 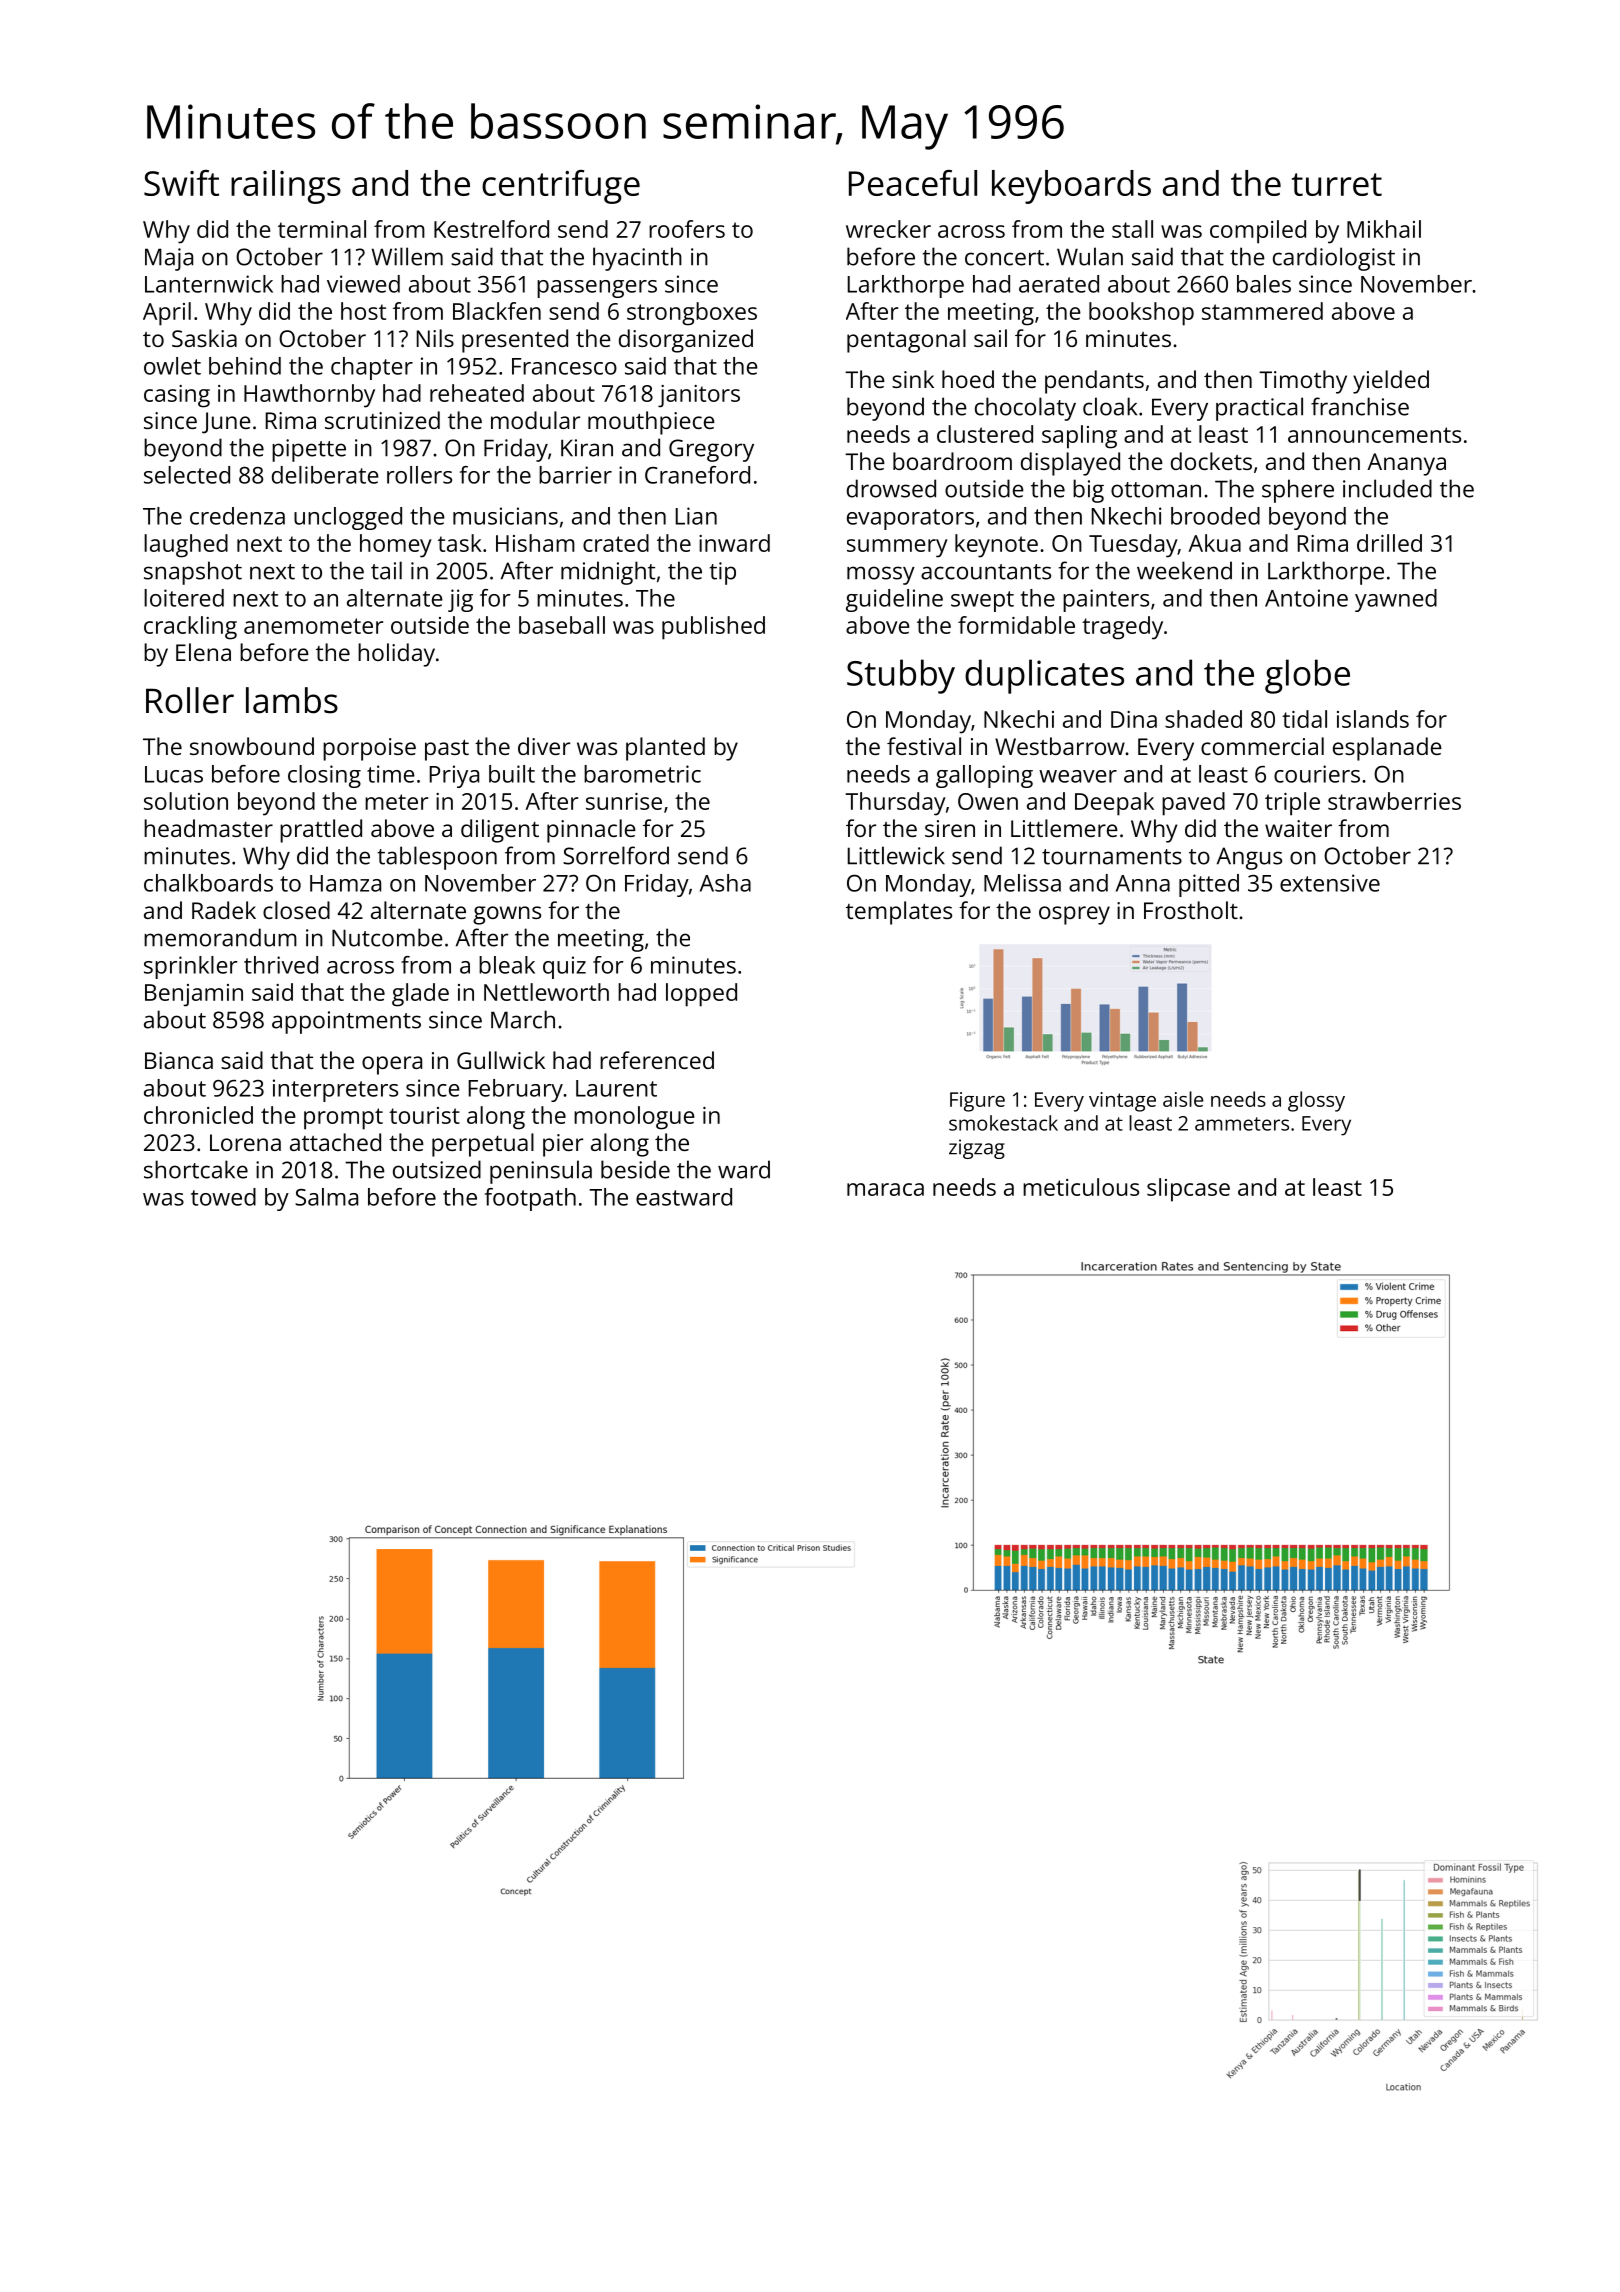 What do you see at coordinates (901, 676) in the screenshot?
I see `Stubby` at bounding box center [901, 676].
